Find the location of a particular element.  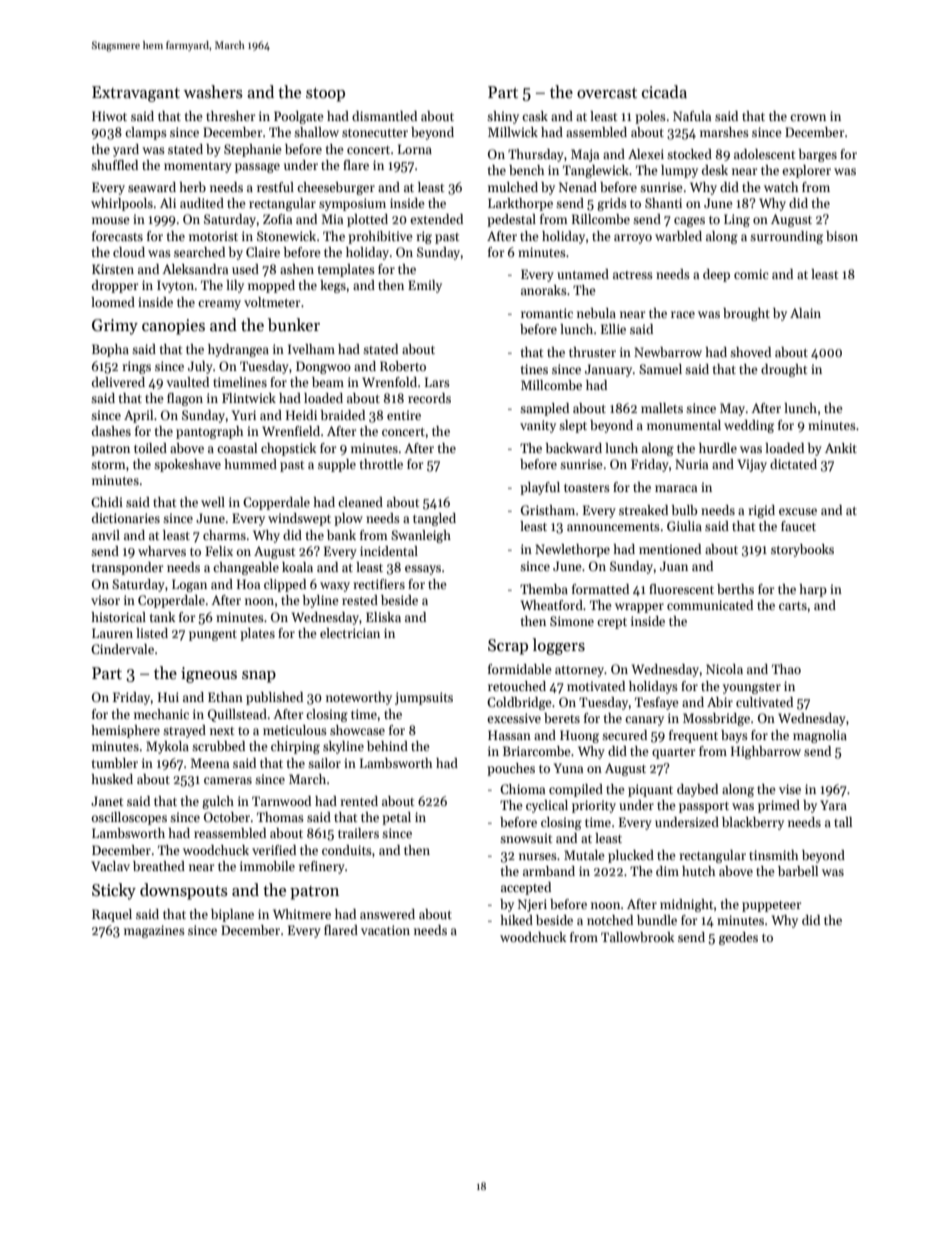

Whitmere is located at coordinates (302, 914).
